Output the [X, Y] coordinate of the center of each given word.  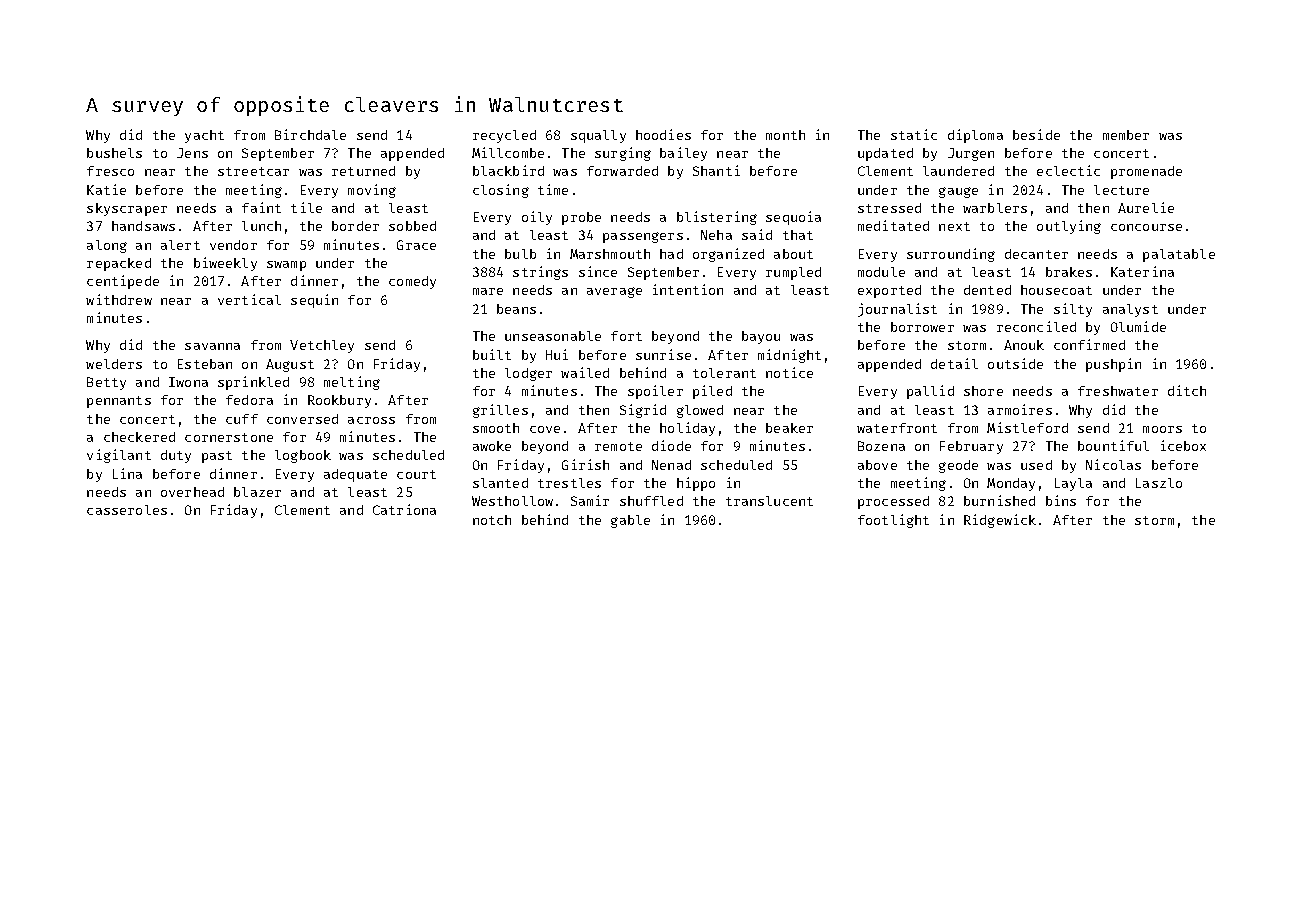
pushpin [1113, 365]
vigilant [119, 456]
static [914, 134]
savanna [212, 346]
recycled [504, 136]
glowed [700, 411]
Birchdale [310, 134]
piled [712, 392]
